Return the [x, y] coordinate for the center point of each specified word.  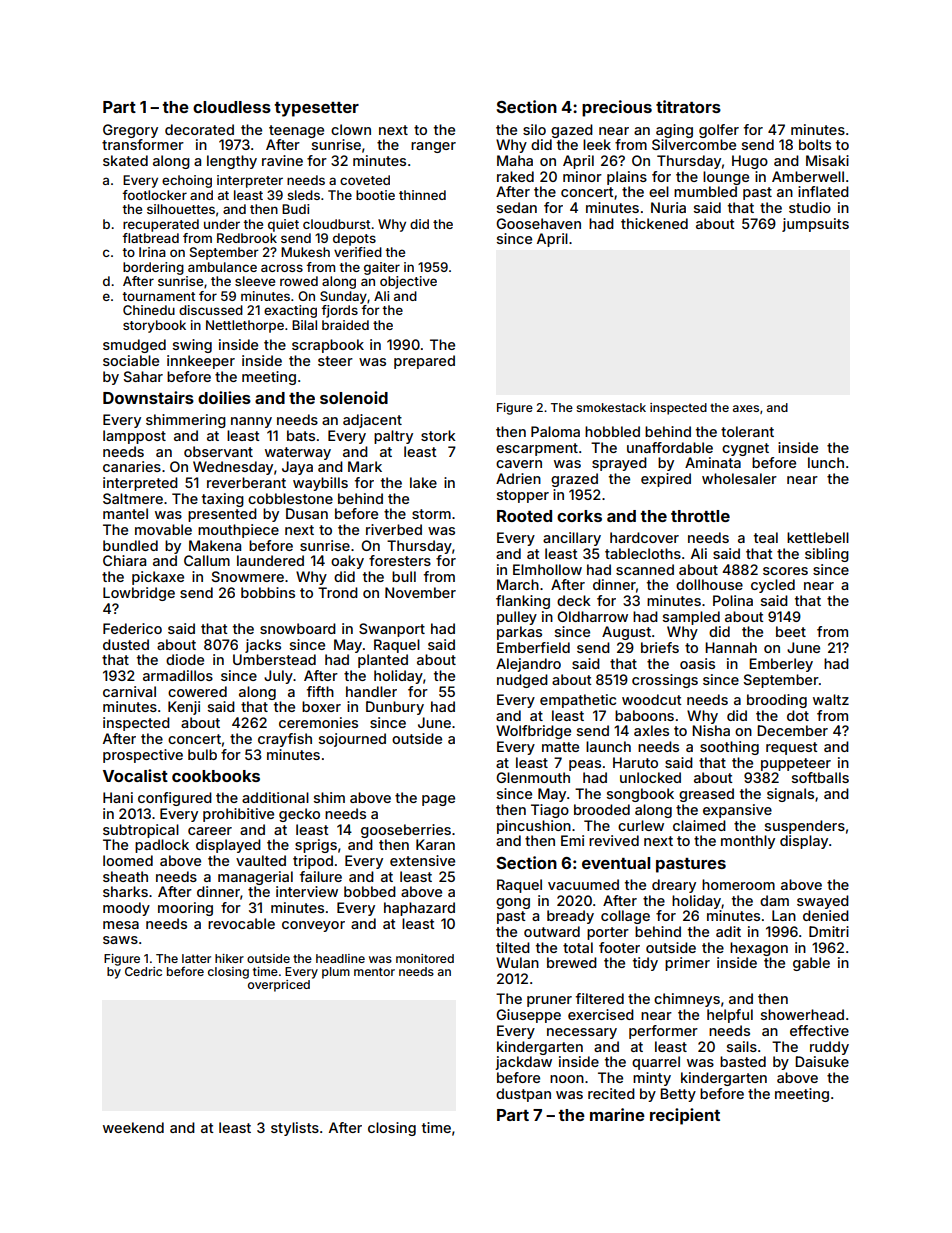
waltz [831, 699]
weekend [133, 1127]
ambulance [222, 267]
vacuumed [583, 884]
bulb [202, 754]
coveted [365, 180]
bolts [815, 144]
